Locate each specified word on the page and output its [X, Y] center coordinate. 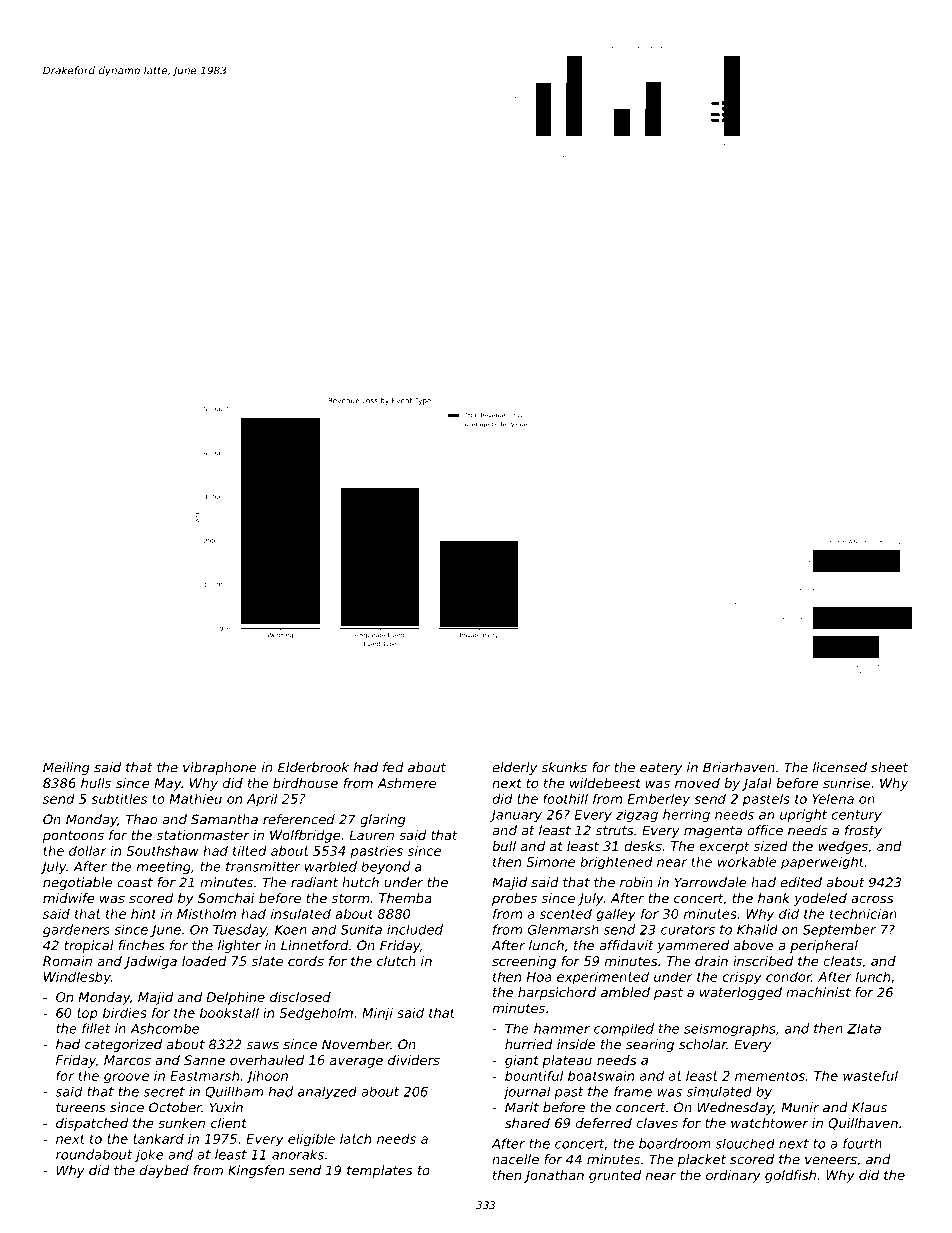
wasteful [870, 1075]
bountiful [534, 1075]
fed [393, 767]
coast [135, 883]
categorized [123, 1045]
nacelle [515, 1159]
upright [803, 815]
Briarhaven [739, 767]
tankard [158, 1139]
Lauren [371, 835]
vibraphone [220, 768]
